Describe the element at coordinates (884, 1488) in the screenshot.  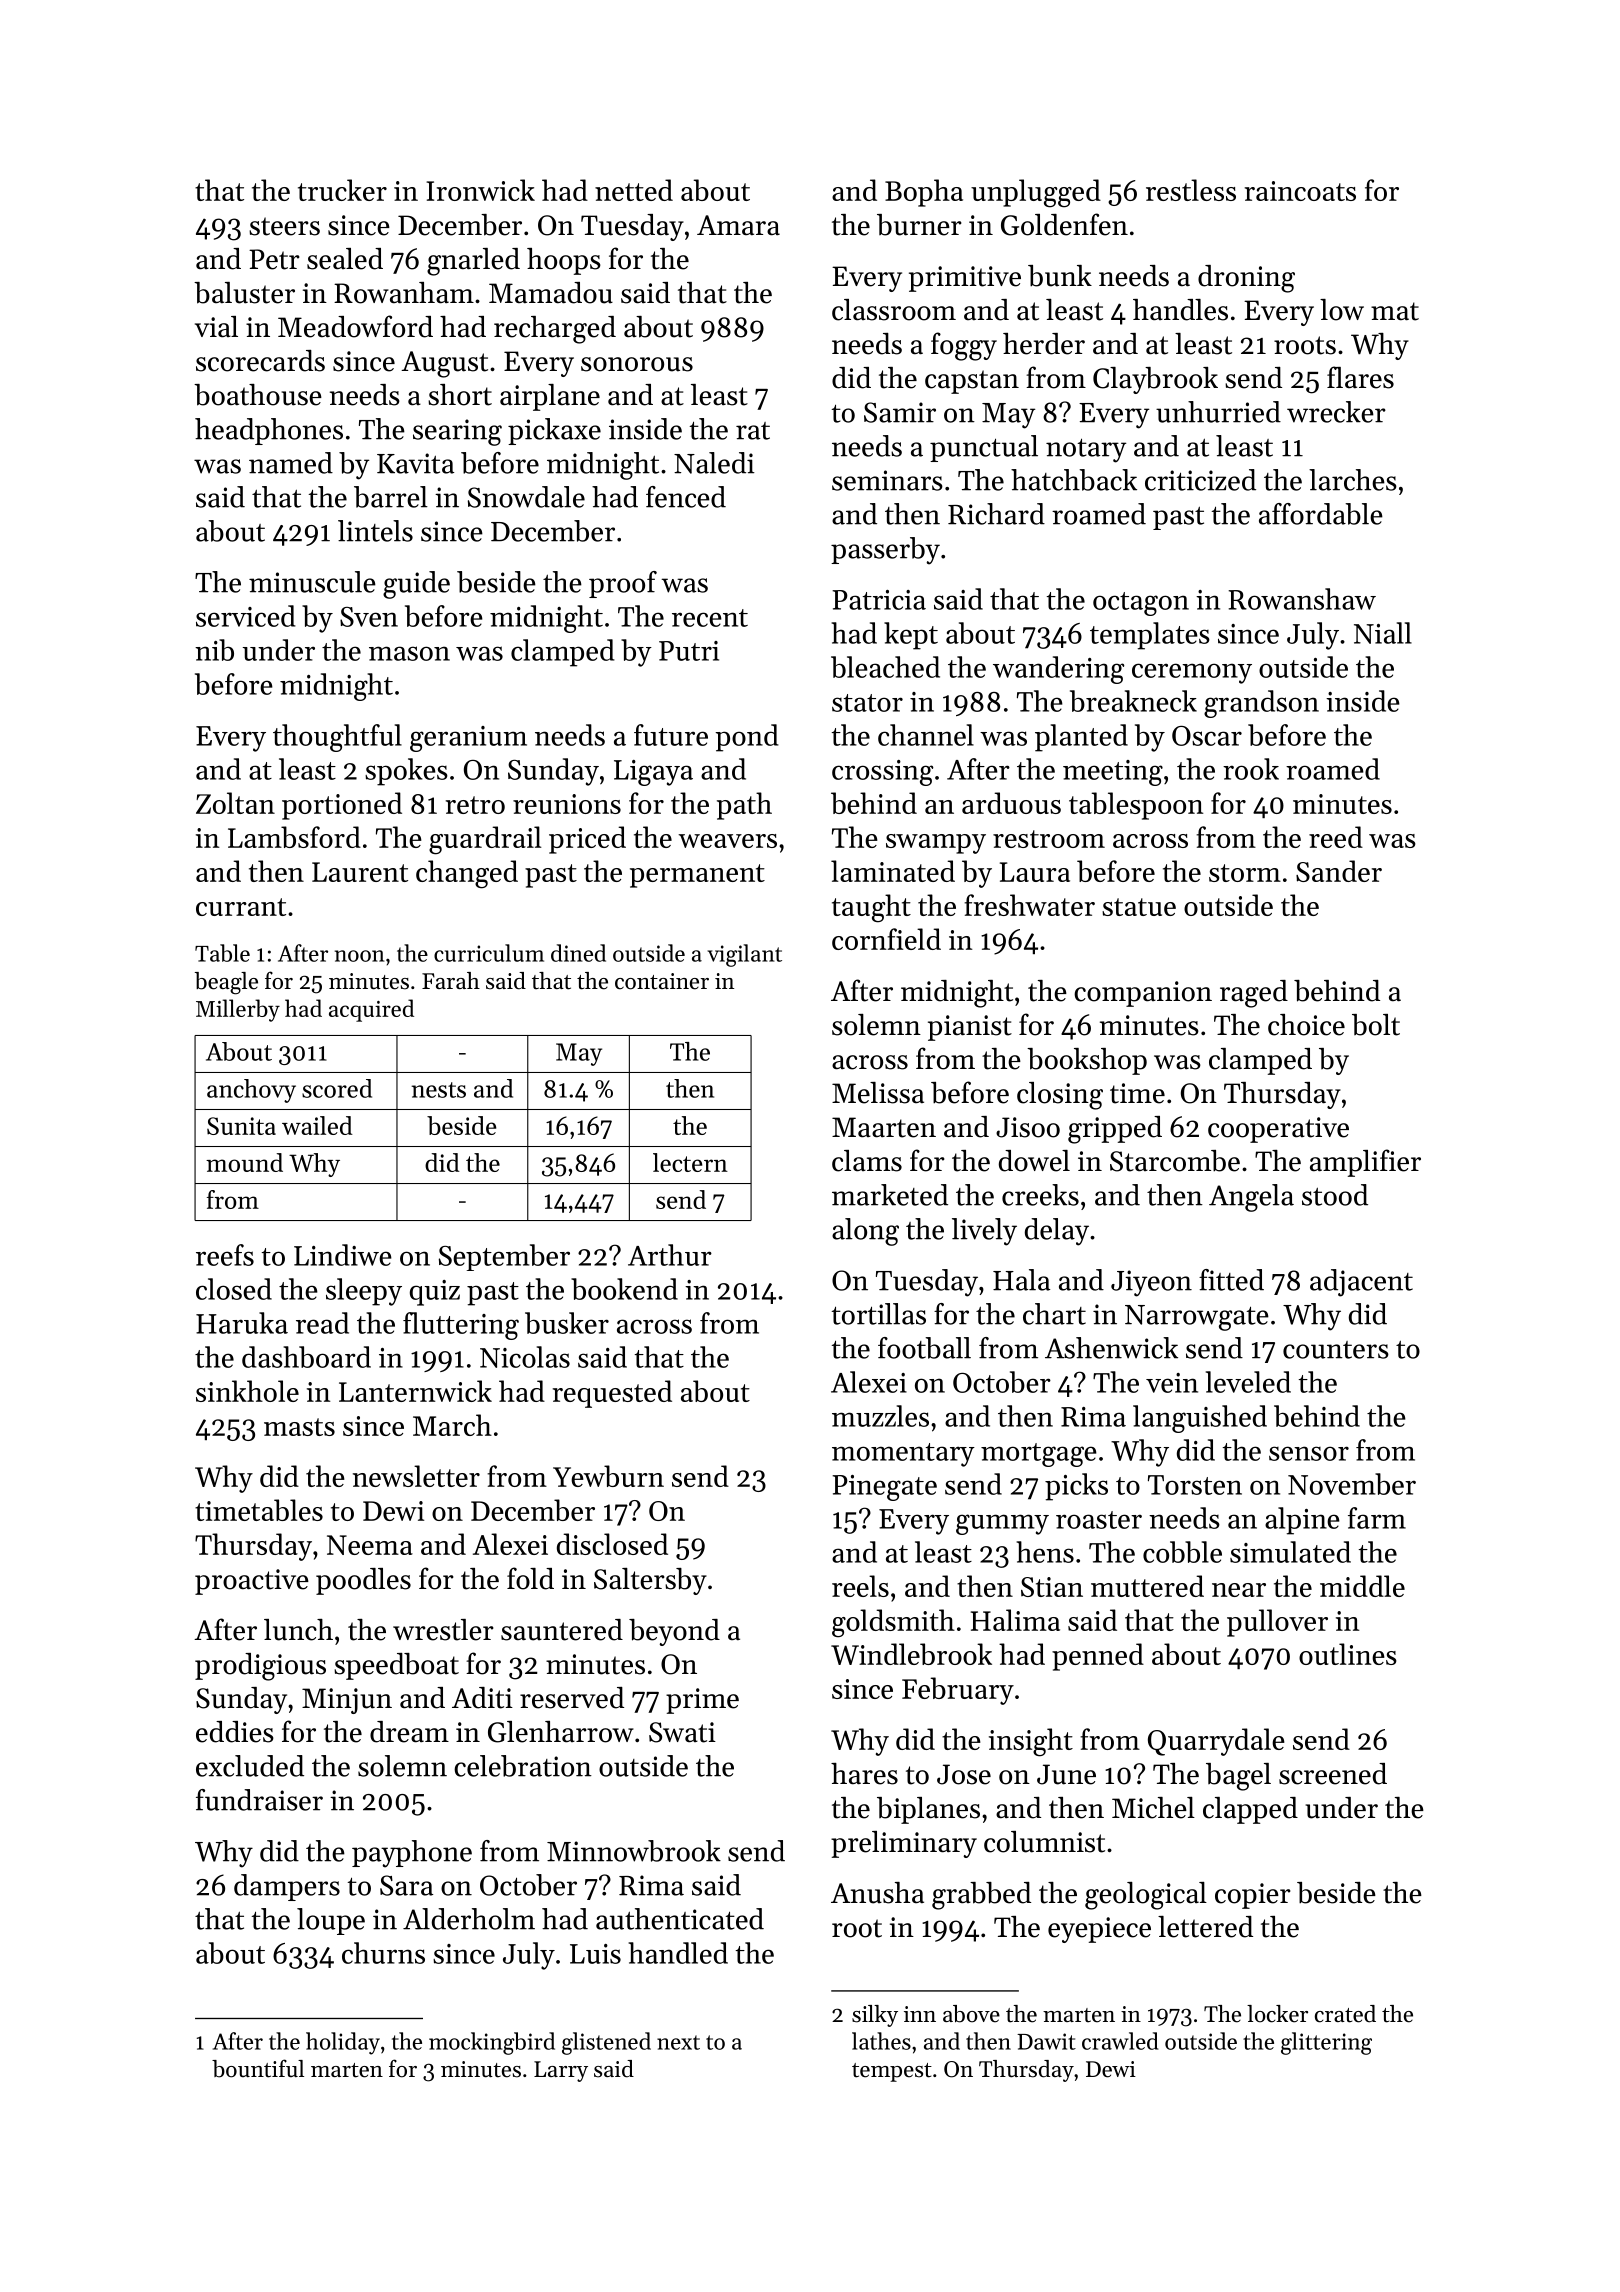
I see `Pinegate` at that location.
